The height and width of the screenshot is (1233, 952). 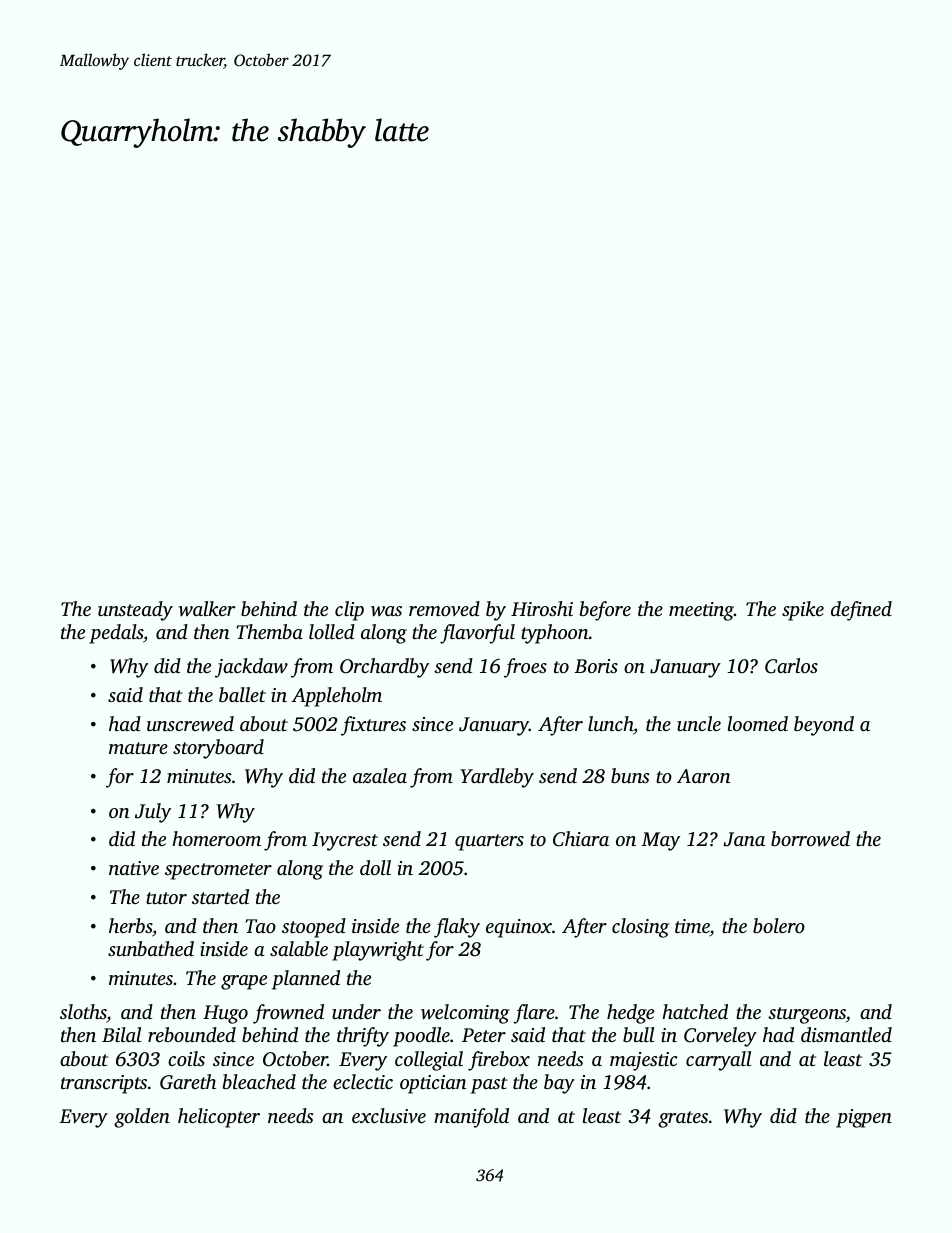 I want to click on quarters, so click(x=489, y=842).
